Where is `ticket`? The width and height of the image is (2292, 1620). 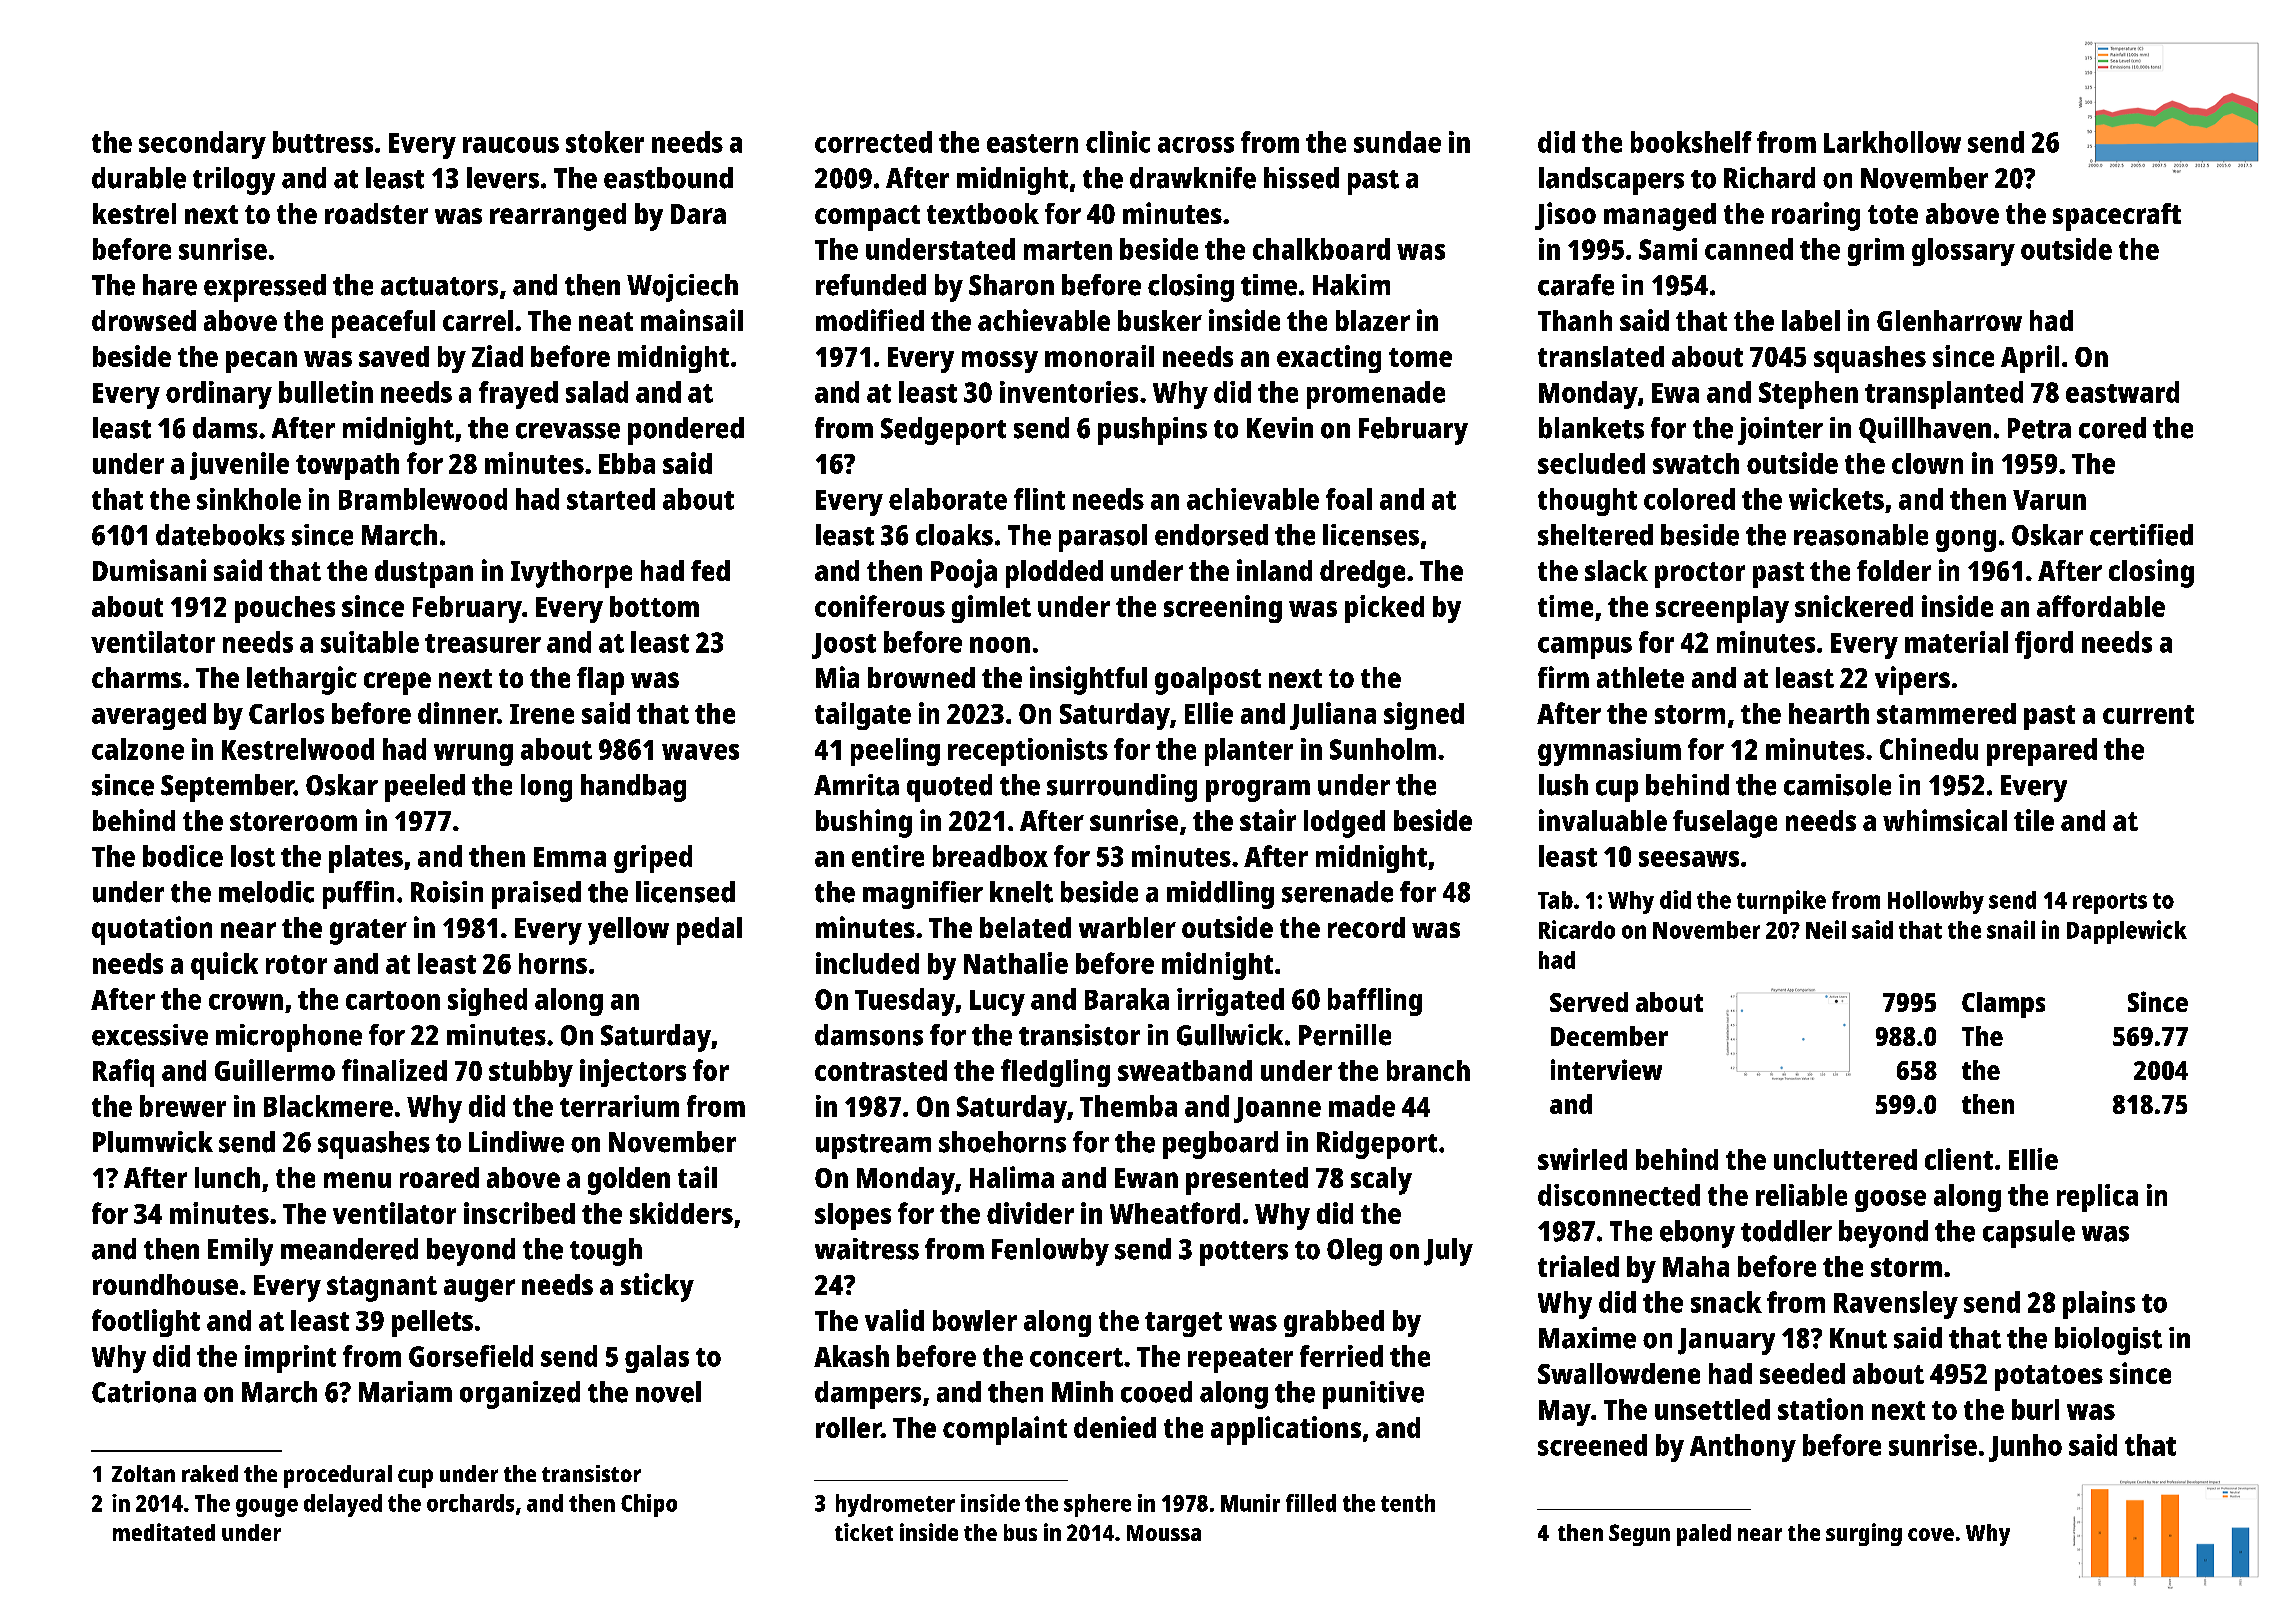 ticket is located at coordinates (864, 1532).
